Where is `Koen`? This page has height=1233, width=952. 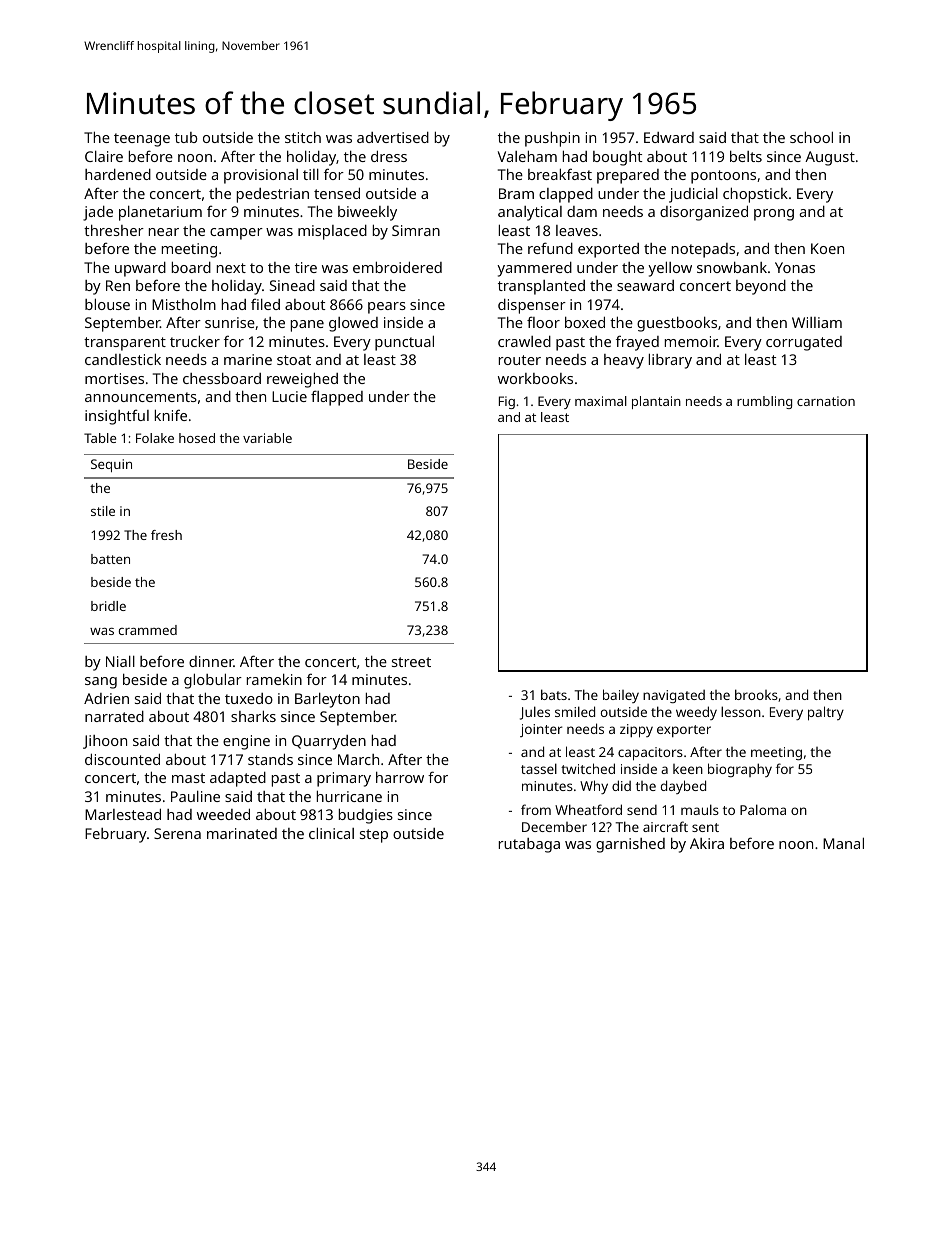 Koen is located at coordinates (827, 248).
